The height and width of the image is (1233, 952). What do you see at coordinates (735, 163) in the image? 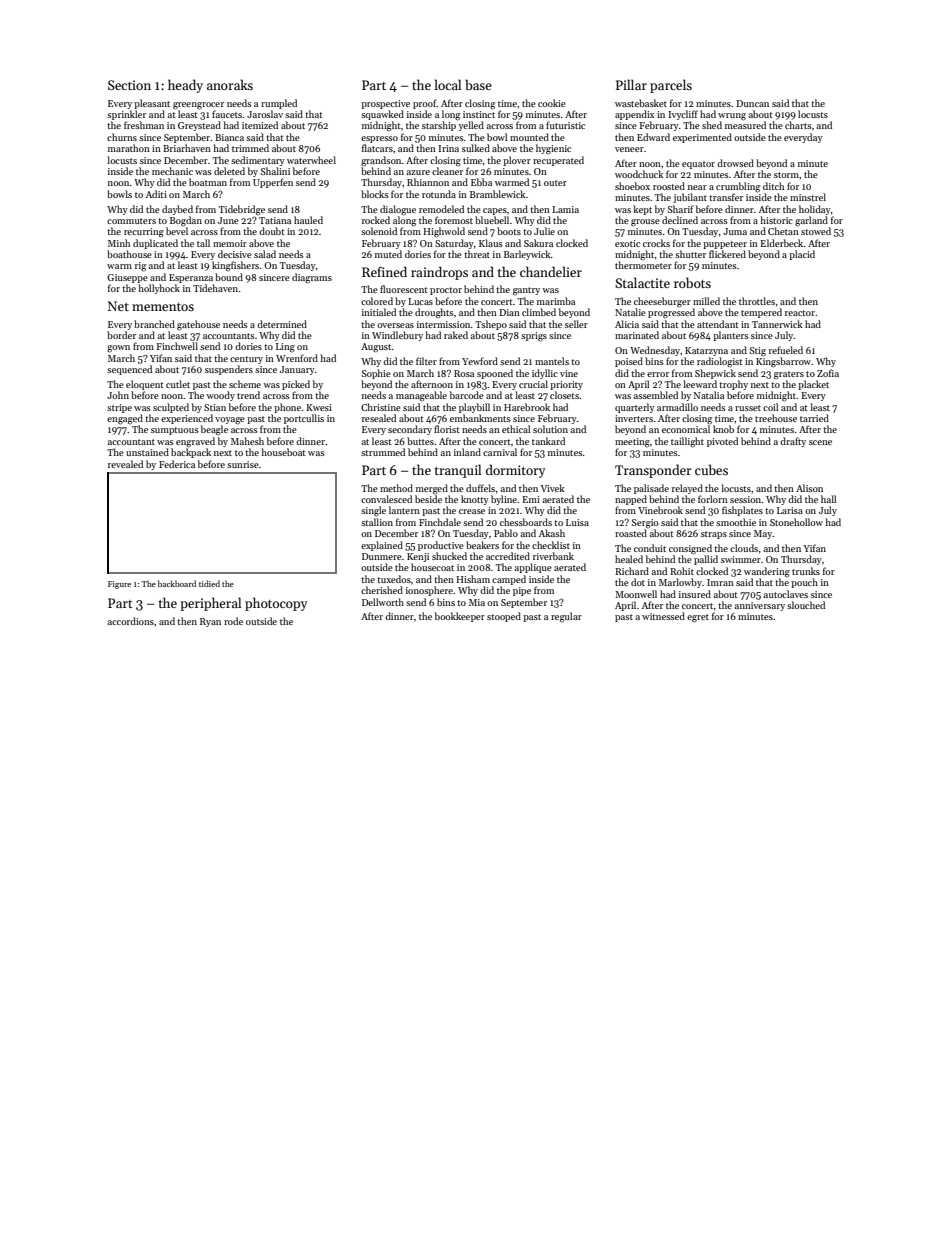
I see `drowsed` at bounding box center [735, 163].
